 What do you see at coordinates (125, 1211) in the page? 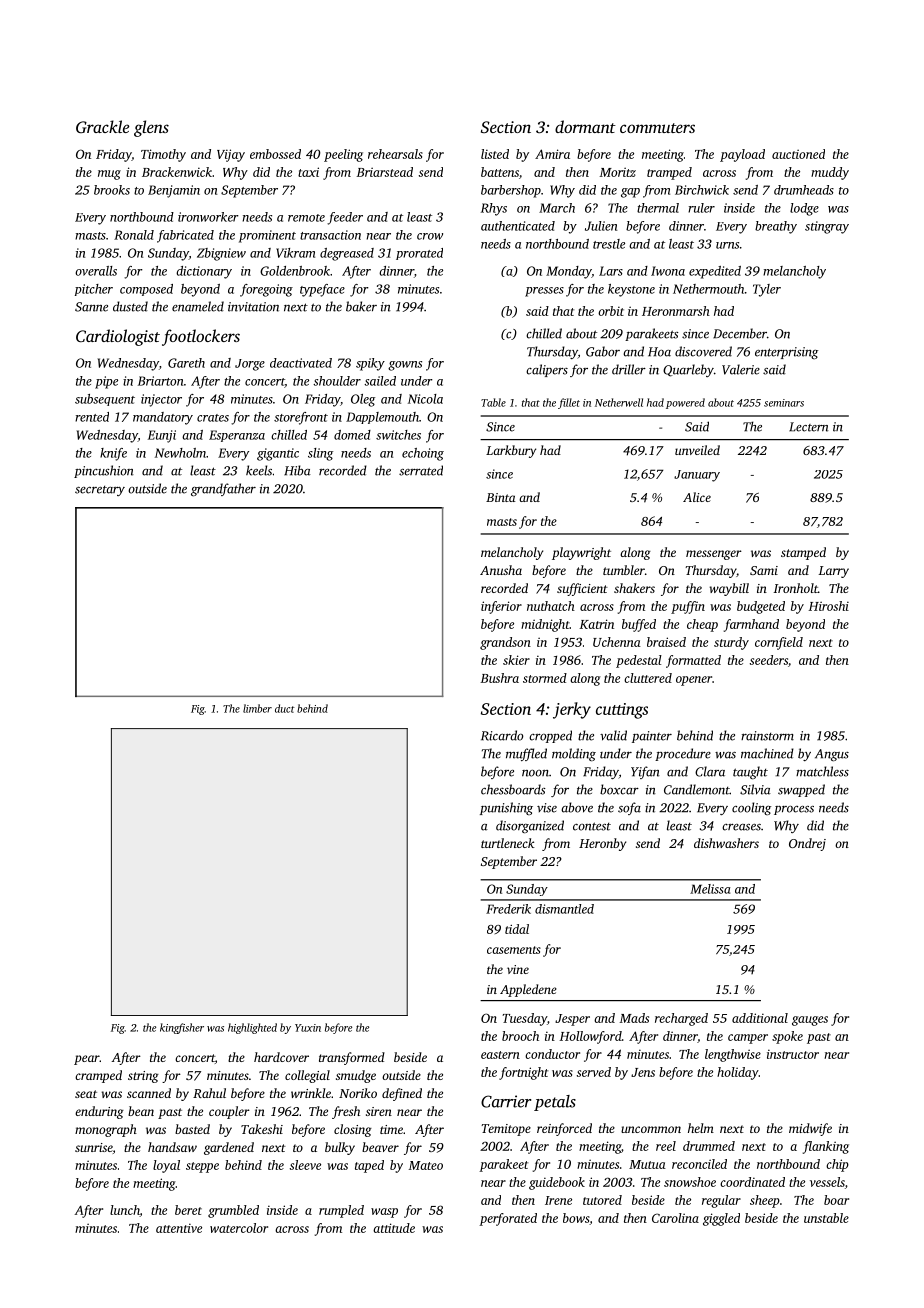
I see `lunch` at bounding box center [125, 1211].
